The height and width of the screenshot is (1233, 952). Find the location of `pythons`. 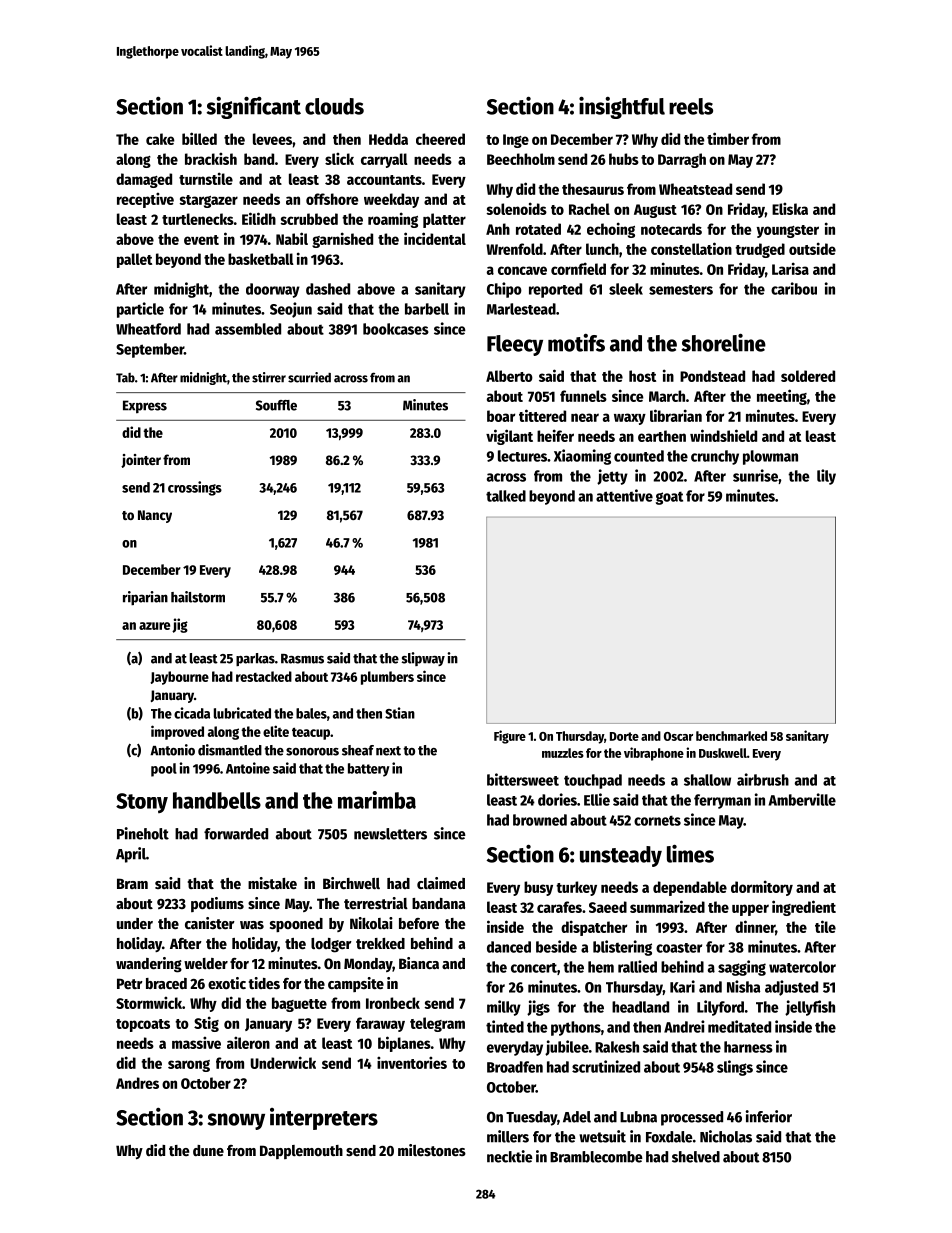

pythons is located at coordinates (576, 1028).
